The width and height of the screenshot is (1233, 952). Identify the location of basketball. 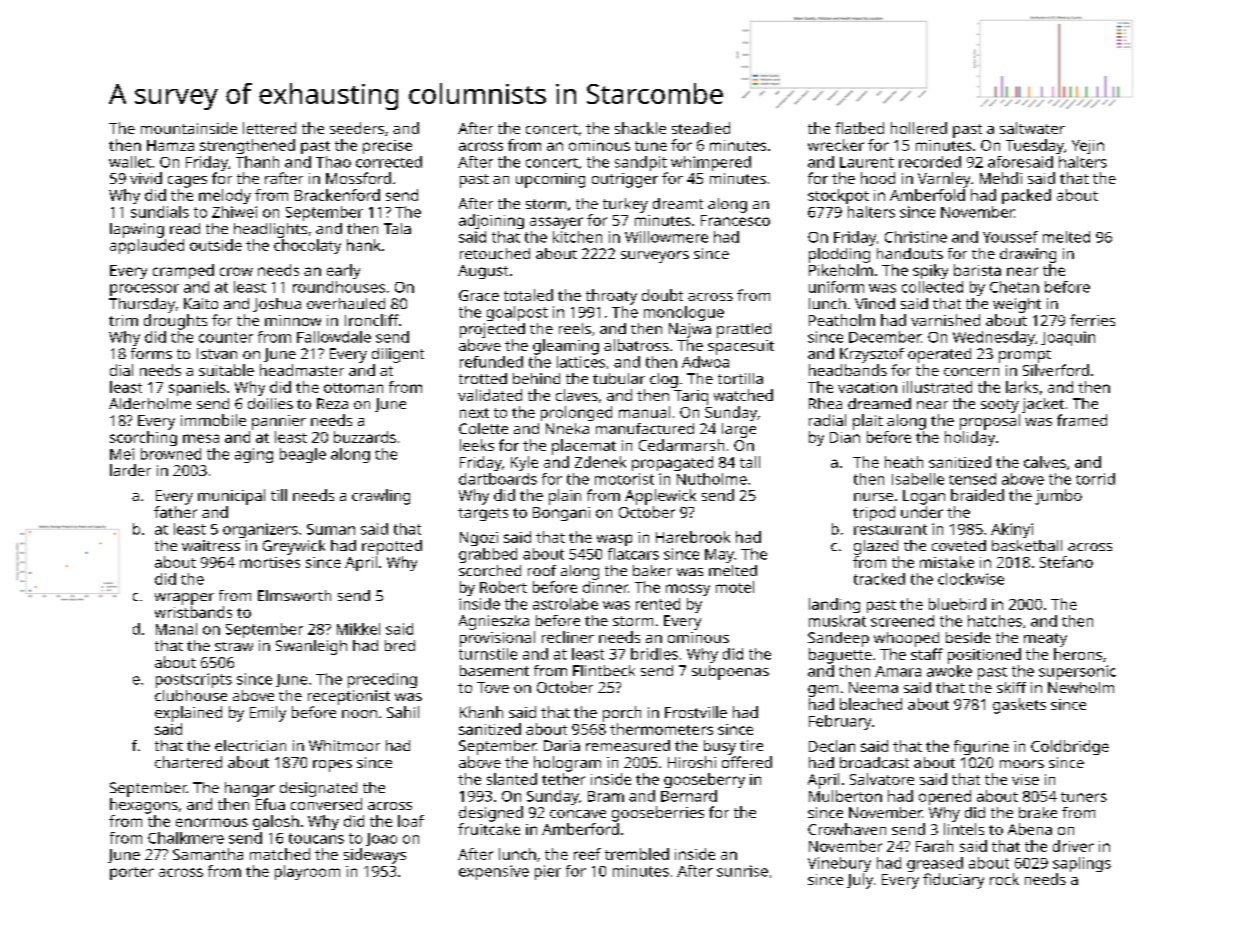
(1027, 545).
